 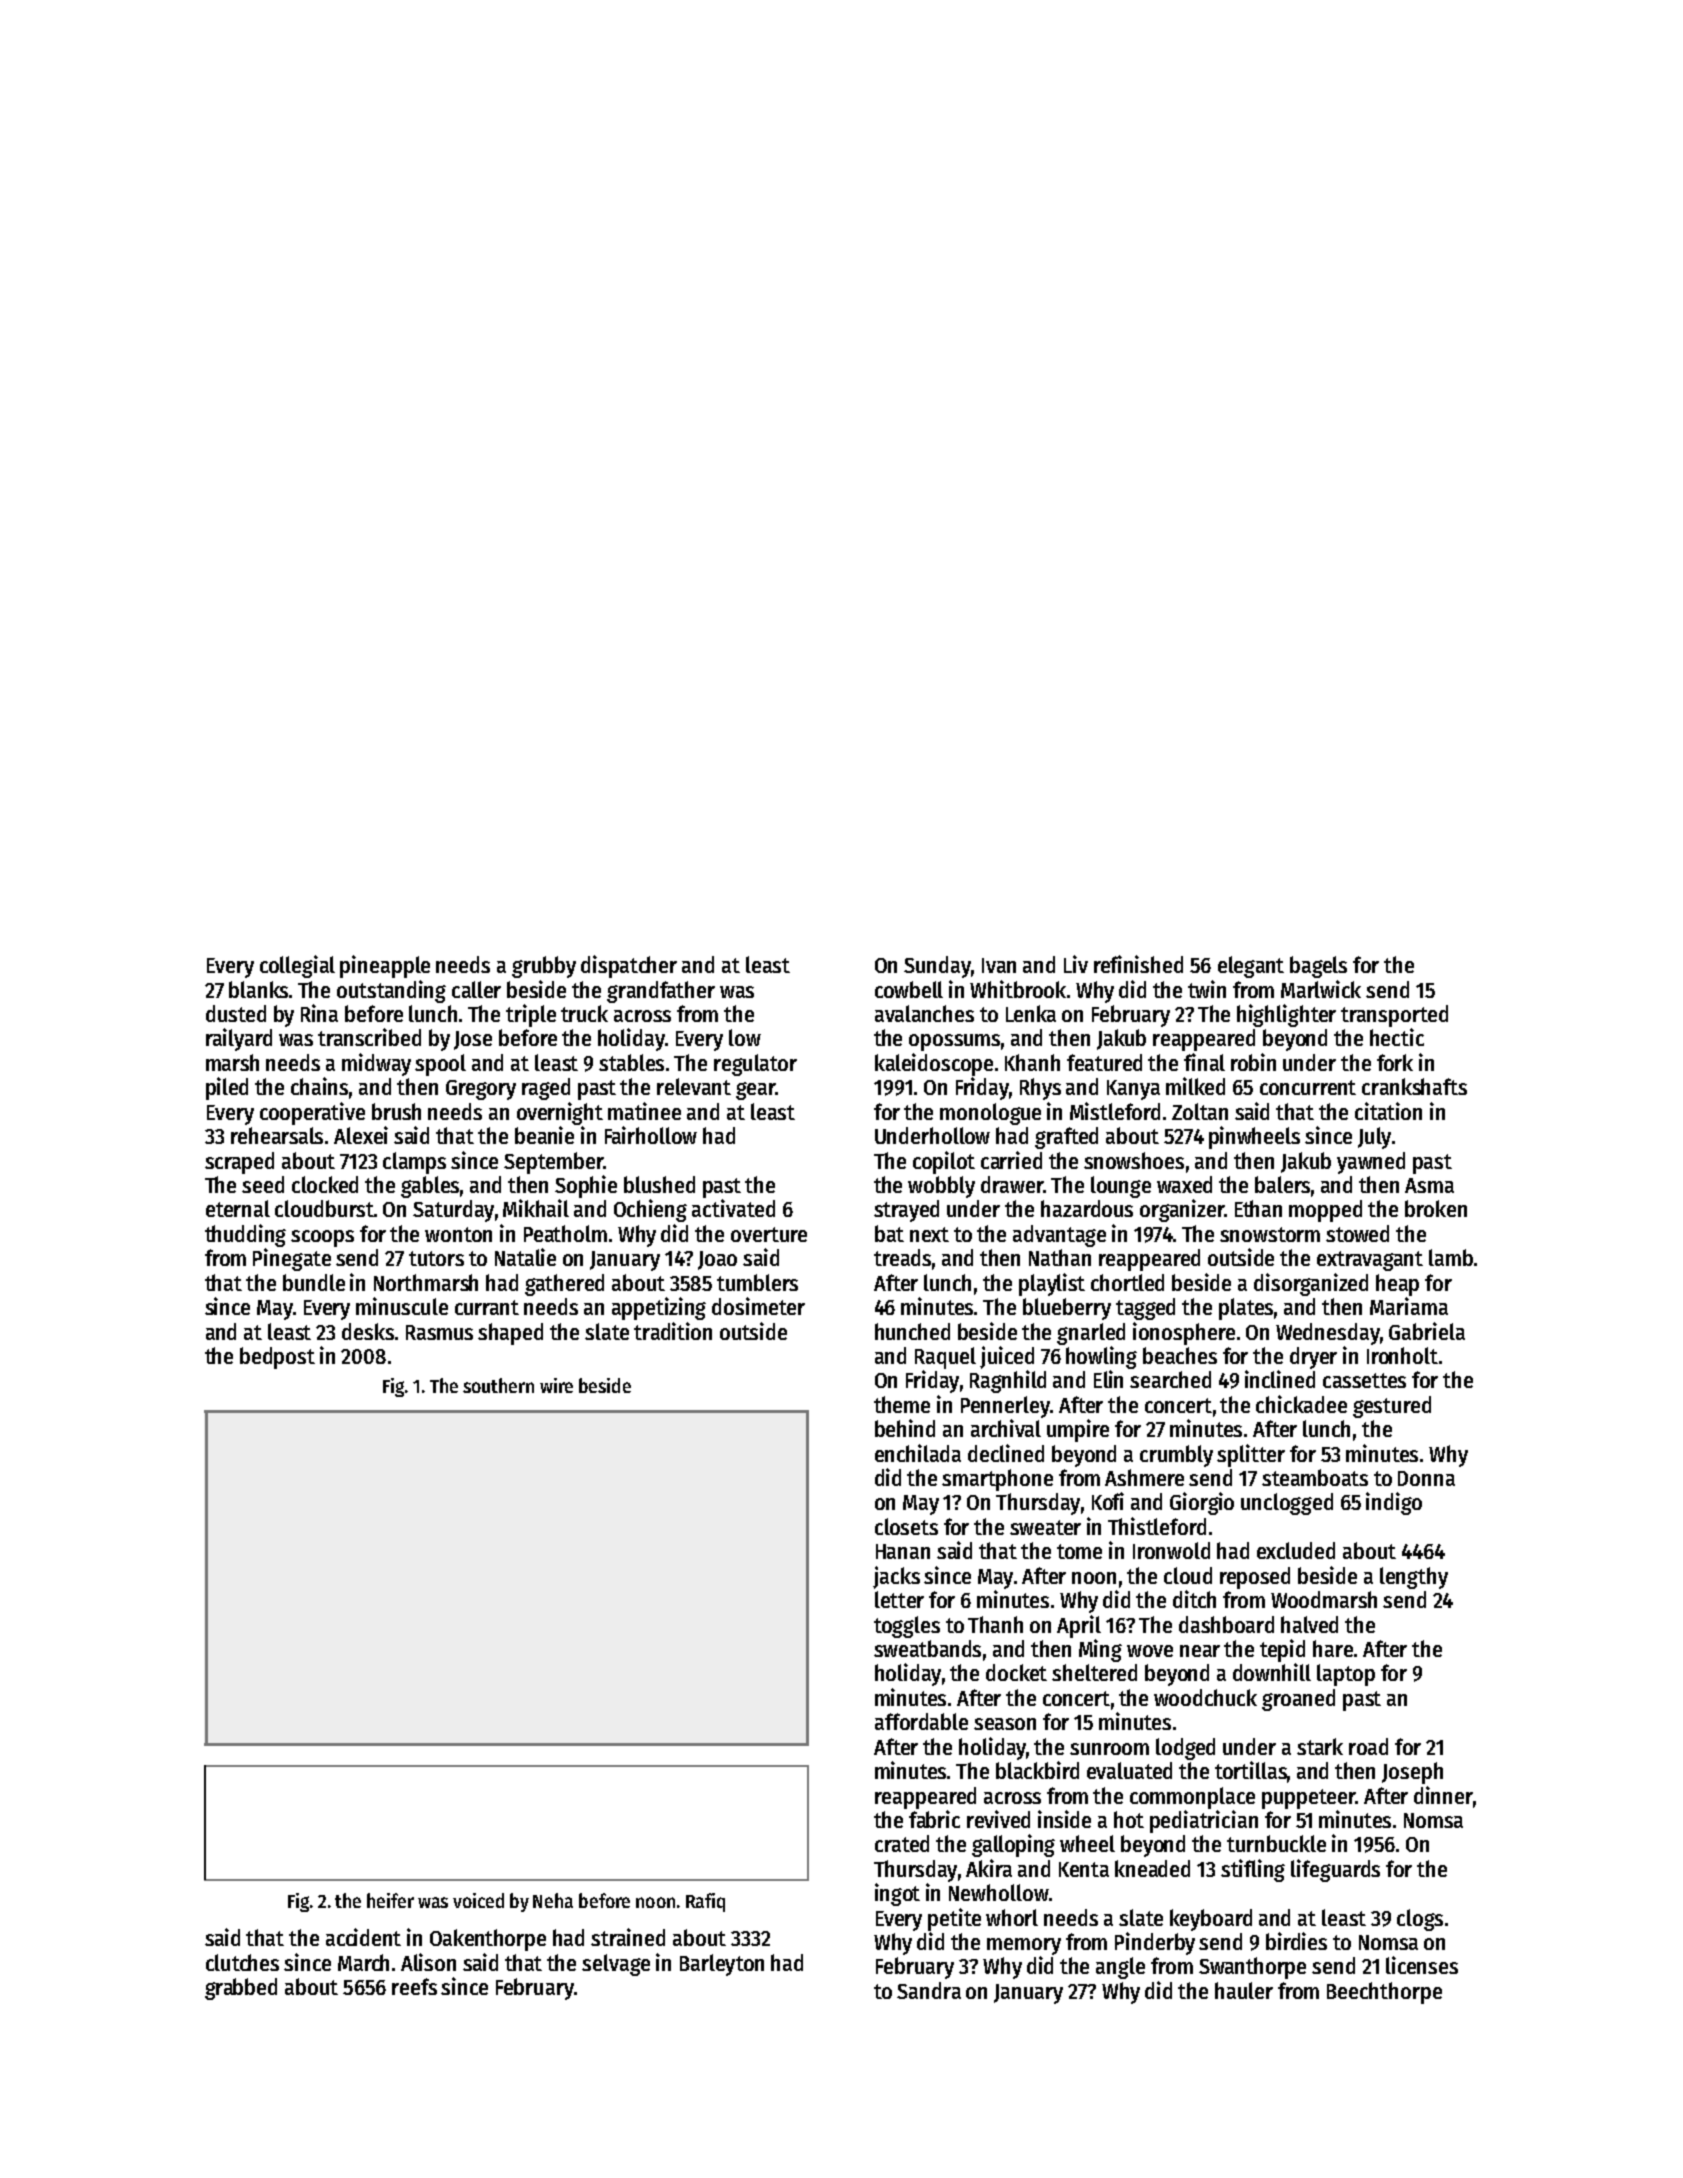 I want to click on opossums, so click(x=954, y=1042).
